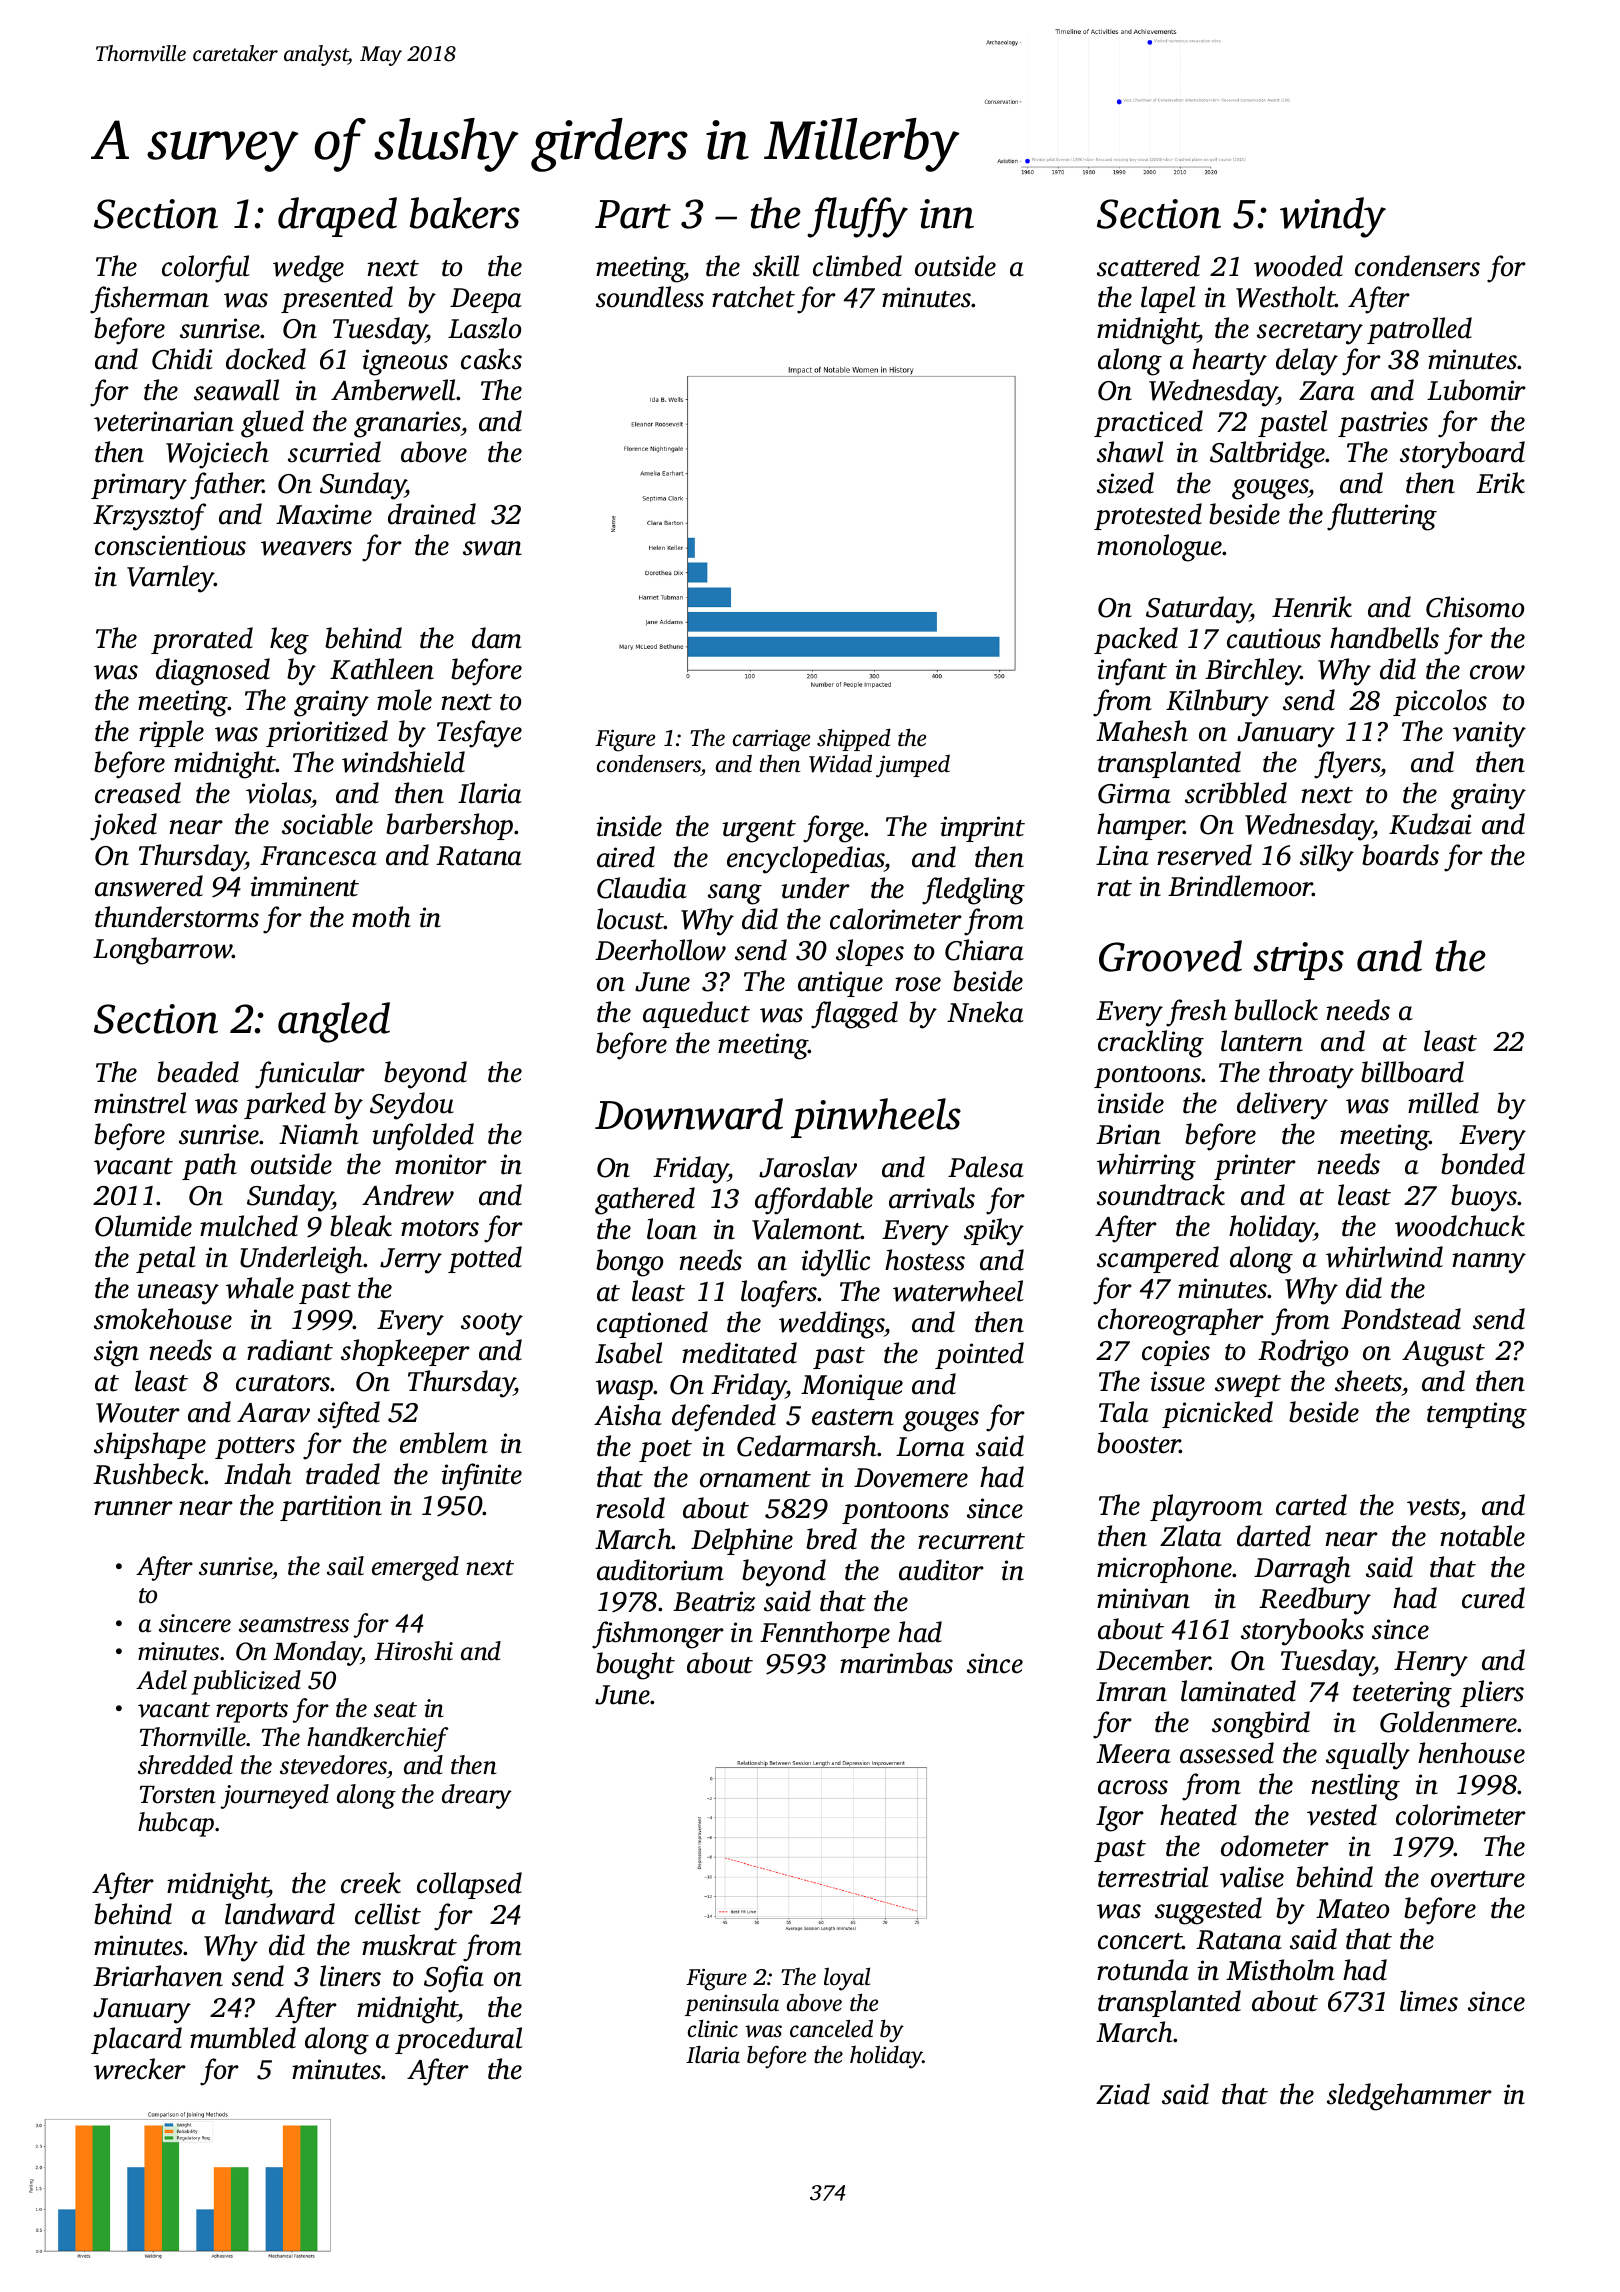 This document has height=2292, width=1620. Describe the element at coordinates (133, 1508) in the document. I see `runner` at that location.
